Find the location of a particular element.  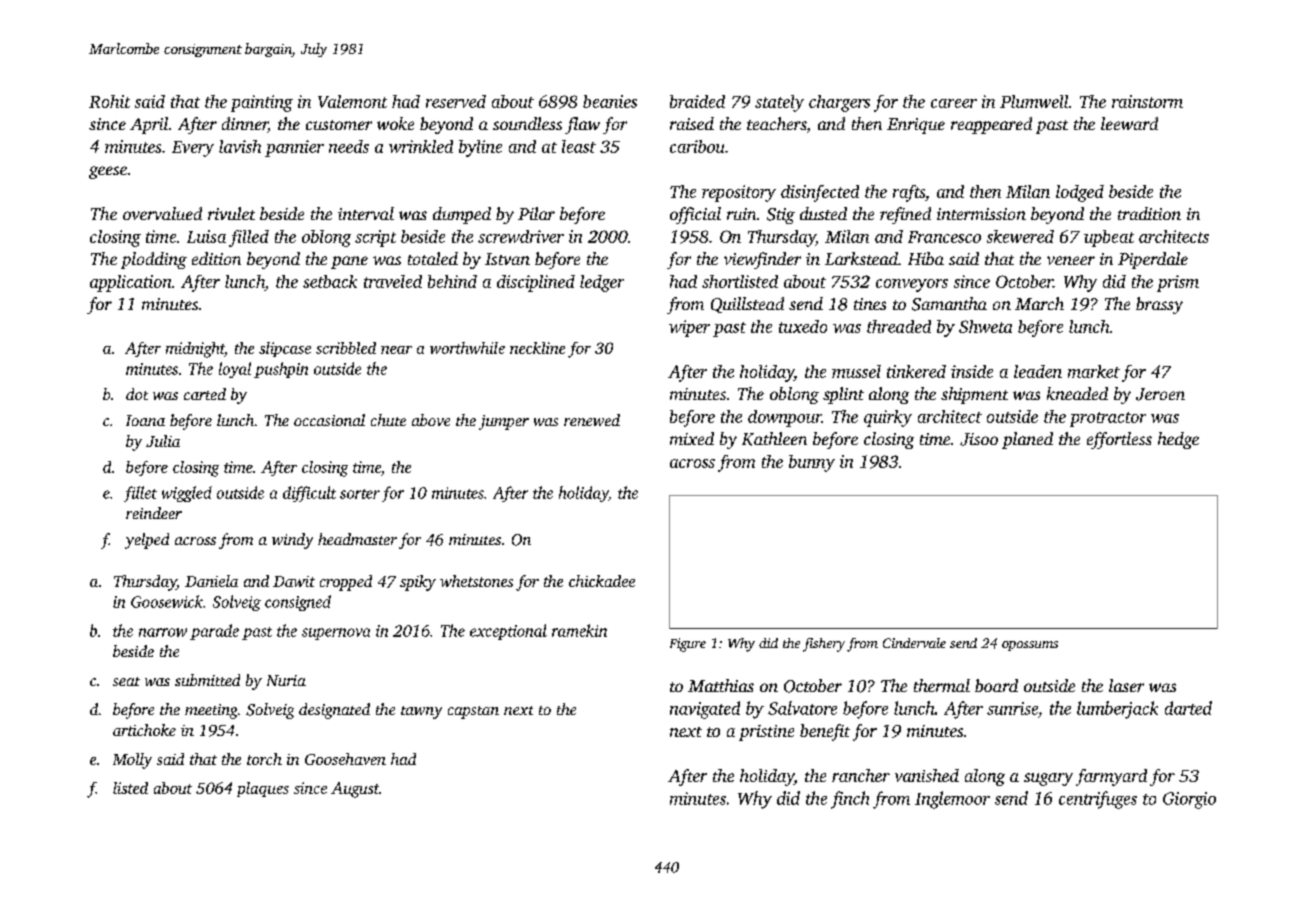

farmyard is located at coordinates (1111, 777).
